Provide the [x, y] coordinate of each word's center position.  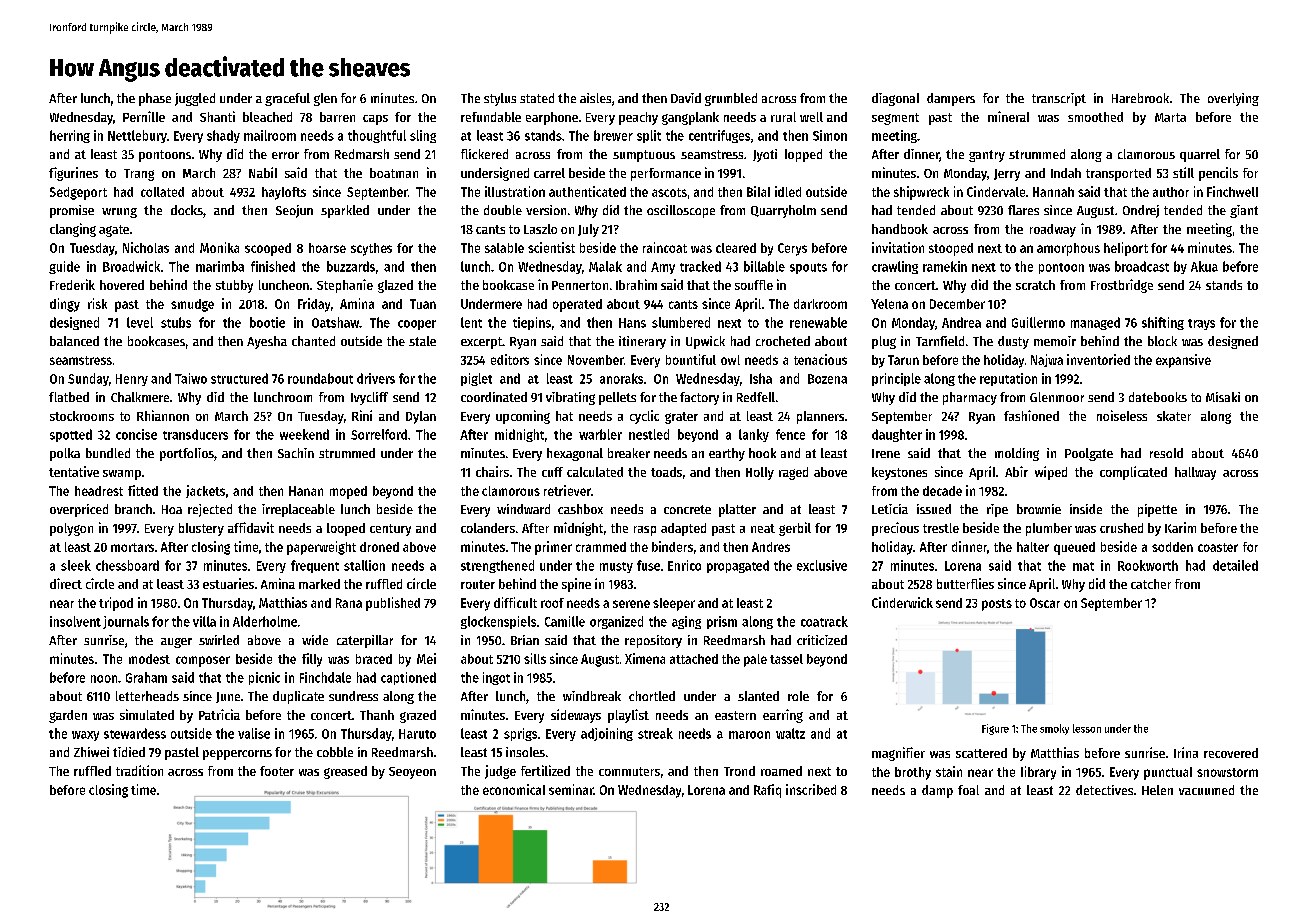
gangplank [690, 118]
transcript [1059, 99]
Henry [132, 380]
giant [1244, 211]
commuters [629, 771]
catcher [1151, 584]
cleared [736, 248]
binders [672, 546]
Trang [139, 175]
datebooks [1158, 397]
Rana [349, 603]
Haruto [417, 734]
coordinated [494, 397]
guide [64, 267]
